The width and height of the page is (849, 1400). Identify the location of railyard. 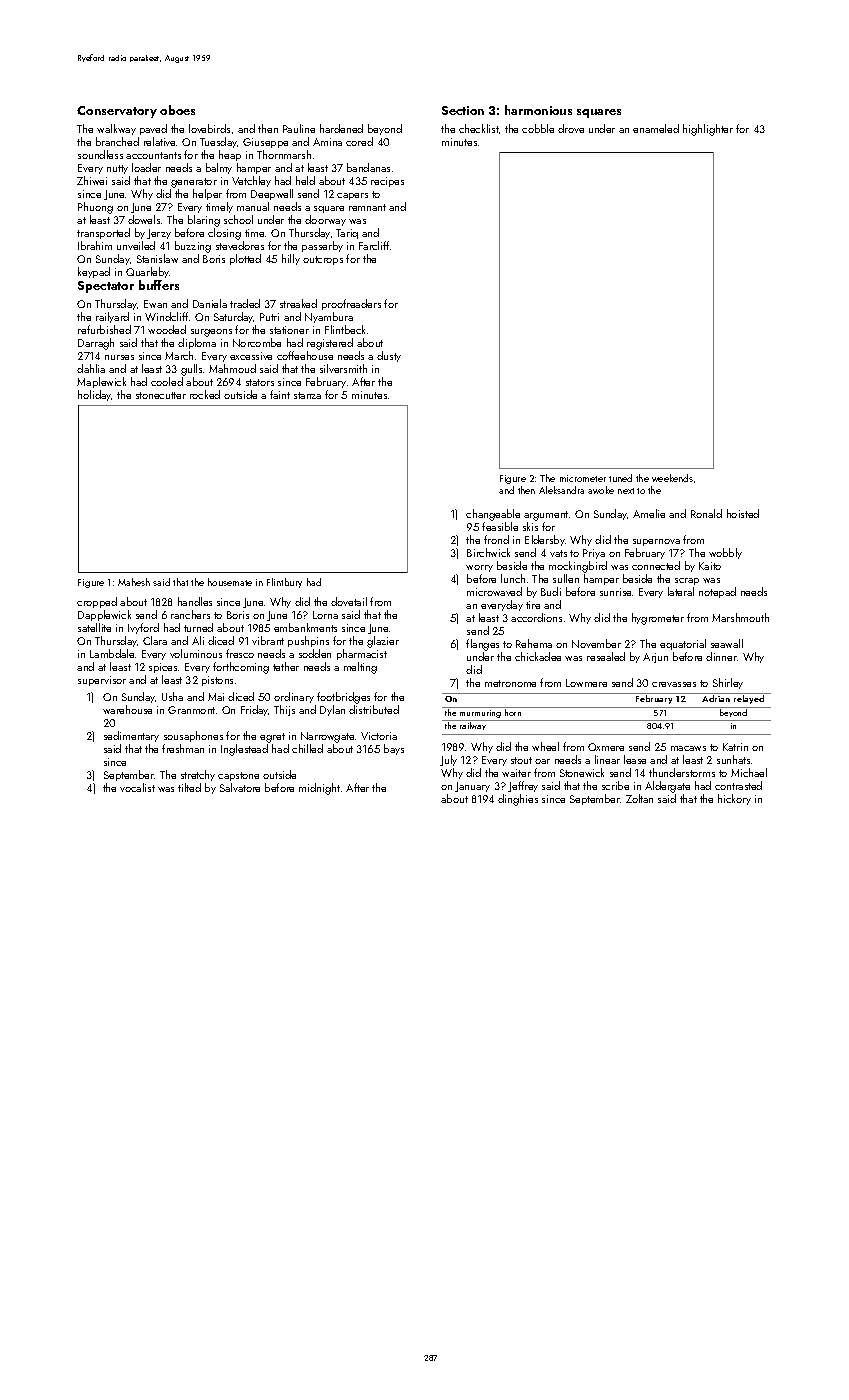
(112, 317).
